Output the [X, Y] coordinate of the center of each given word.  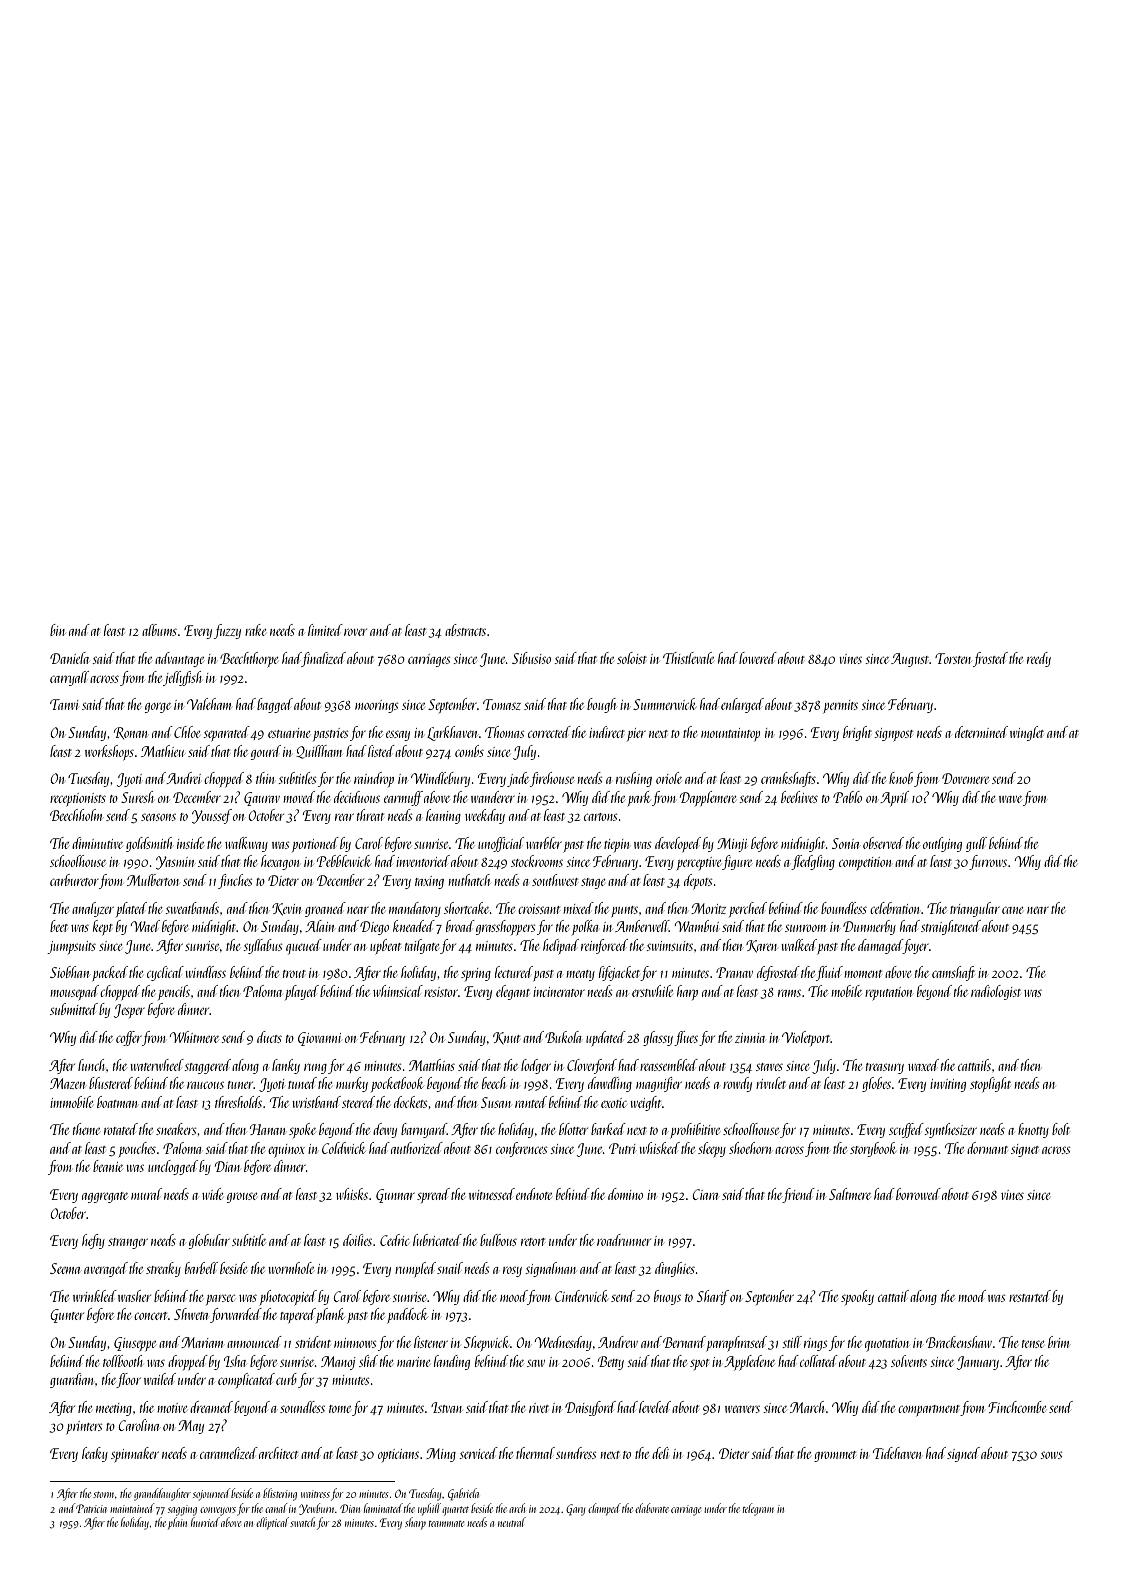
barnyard [424, 1130]
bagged [275, 705]
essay [398, 735]
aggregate [105, 1197]
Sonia [845, 843]
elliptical [272, 1523]
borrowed [918, 1194]
